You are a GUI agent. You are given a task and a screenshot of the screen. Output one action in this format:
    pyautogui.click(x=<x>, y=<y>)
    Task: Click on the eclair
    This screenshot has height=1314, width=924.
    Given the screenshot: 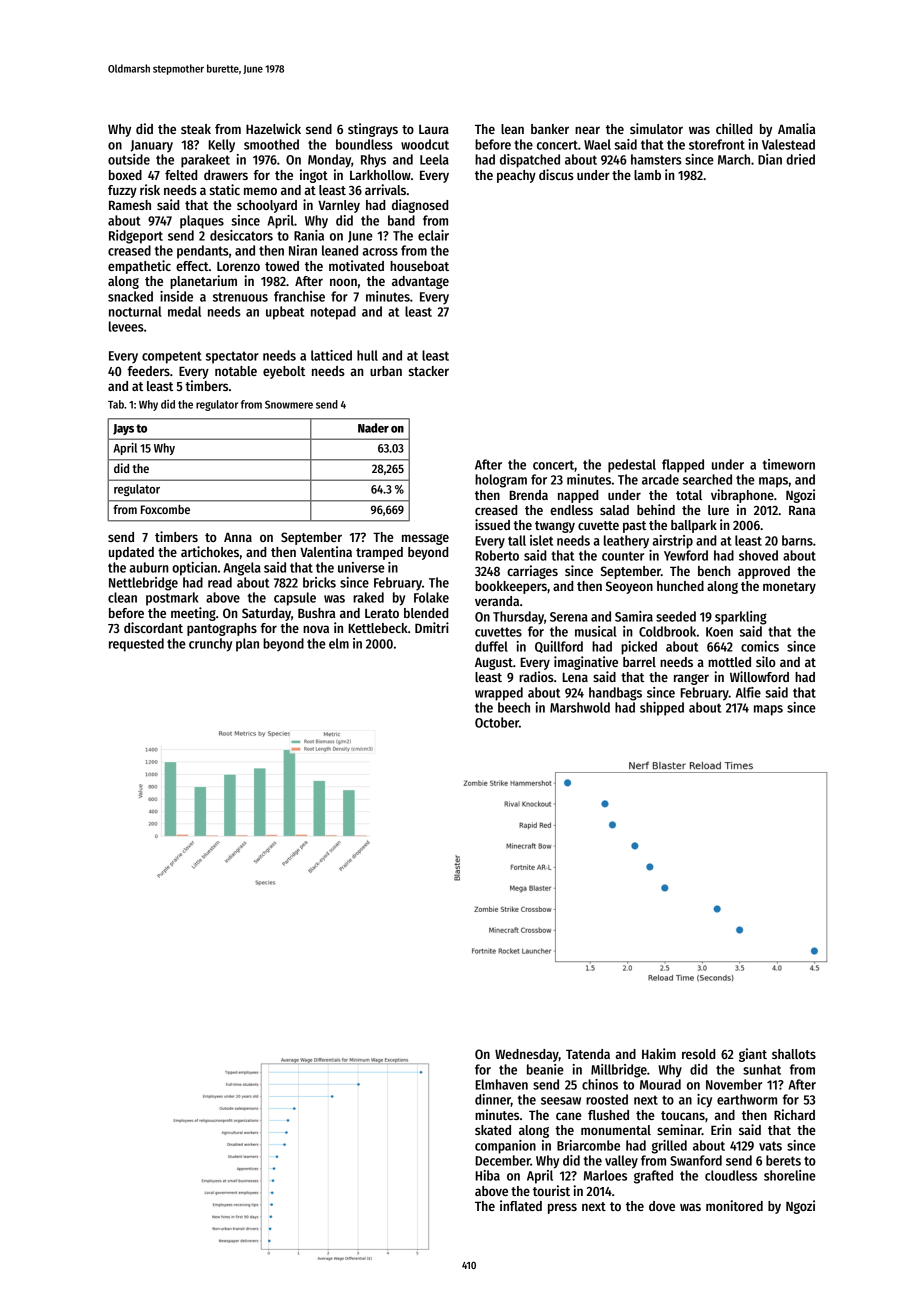 What is the action you would take?
    pyautogui.click(x=433, y=235)
